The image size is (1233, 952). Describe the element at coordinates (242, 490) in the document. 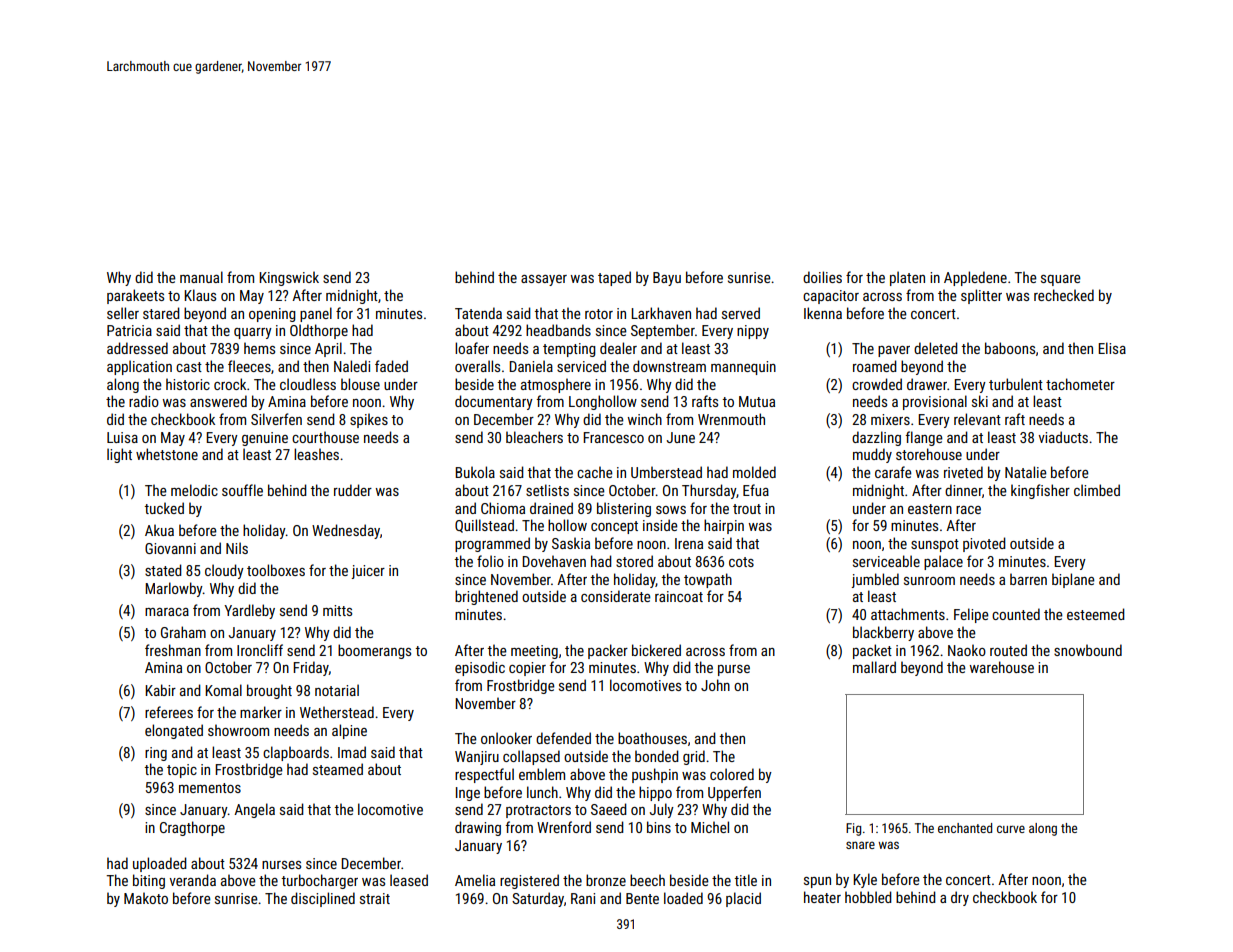

I see `souffle` at that location.
